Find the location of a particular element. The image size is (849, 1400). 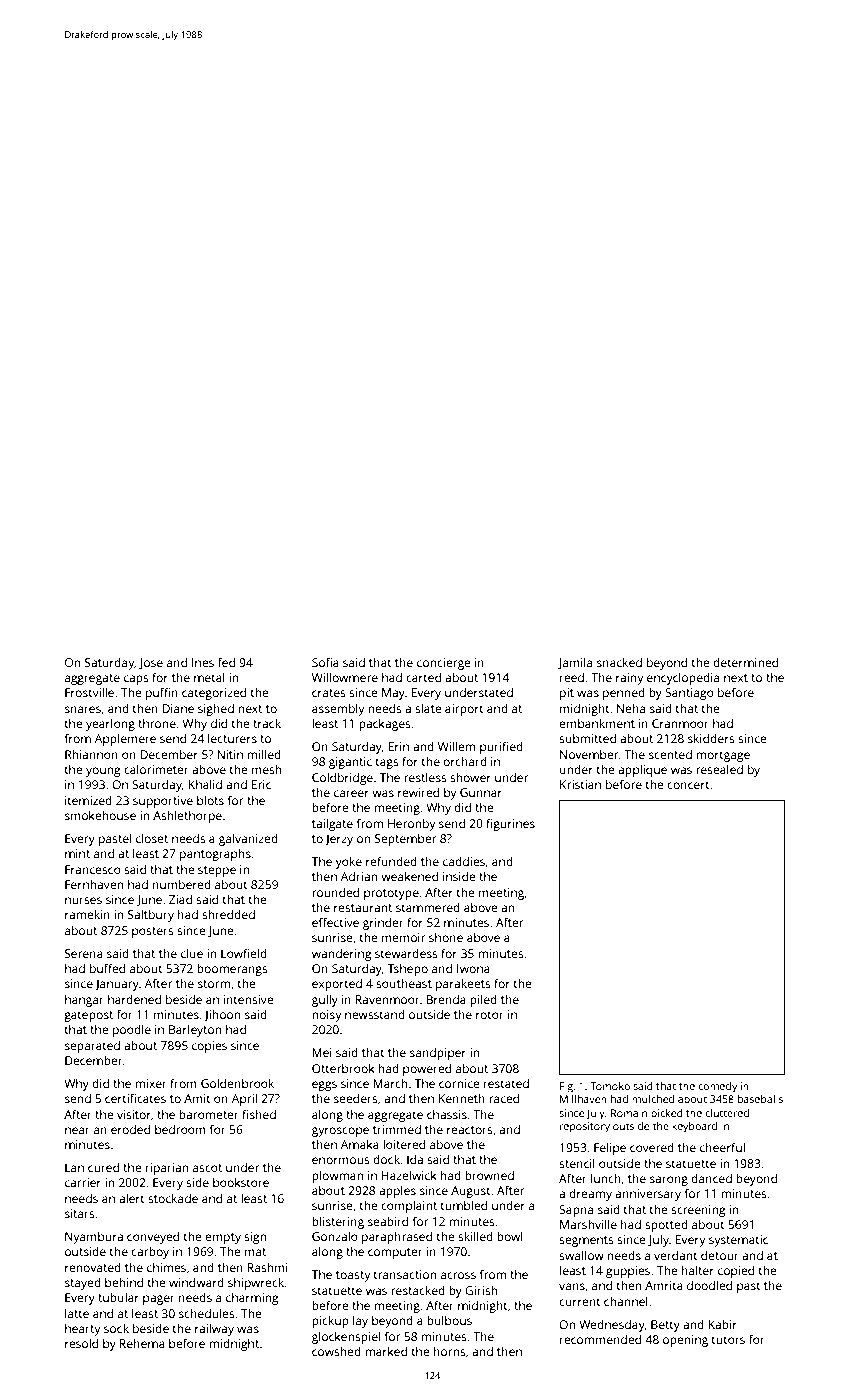

near is located at coordinates (77, 1130).
